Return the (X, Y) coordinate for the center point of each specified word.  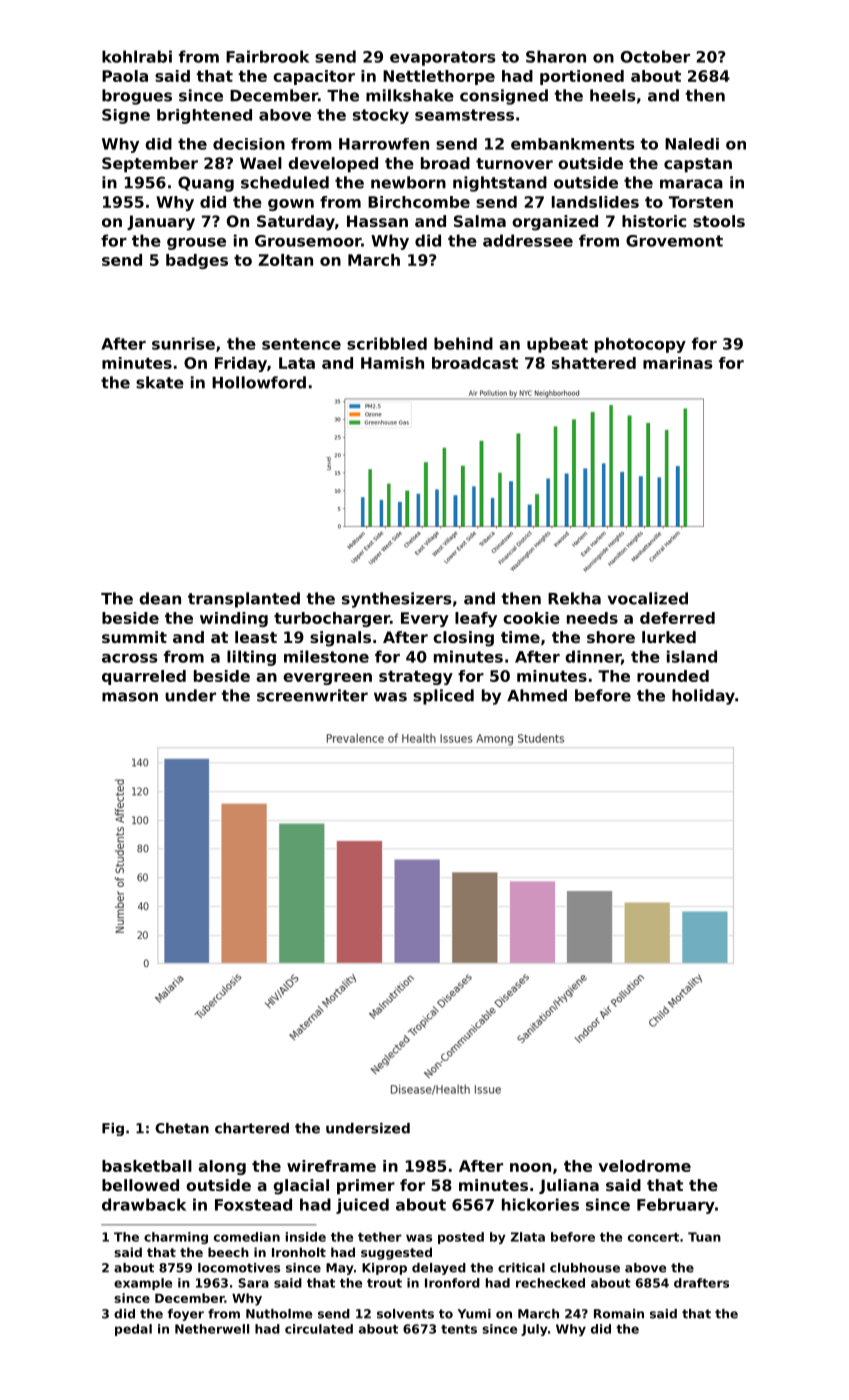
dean (160, 598)
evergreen (327, 679)
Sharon (556, 56)
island (692, 656)
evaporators (442, 58)
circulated (319, 1329)
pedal (133, 1330)
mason (130, 697)
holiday (703, 697)
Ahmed (537, 695)
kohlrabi (137, 56)
